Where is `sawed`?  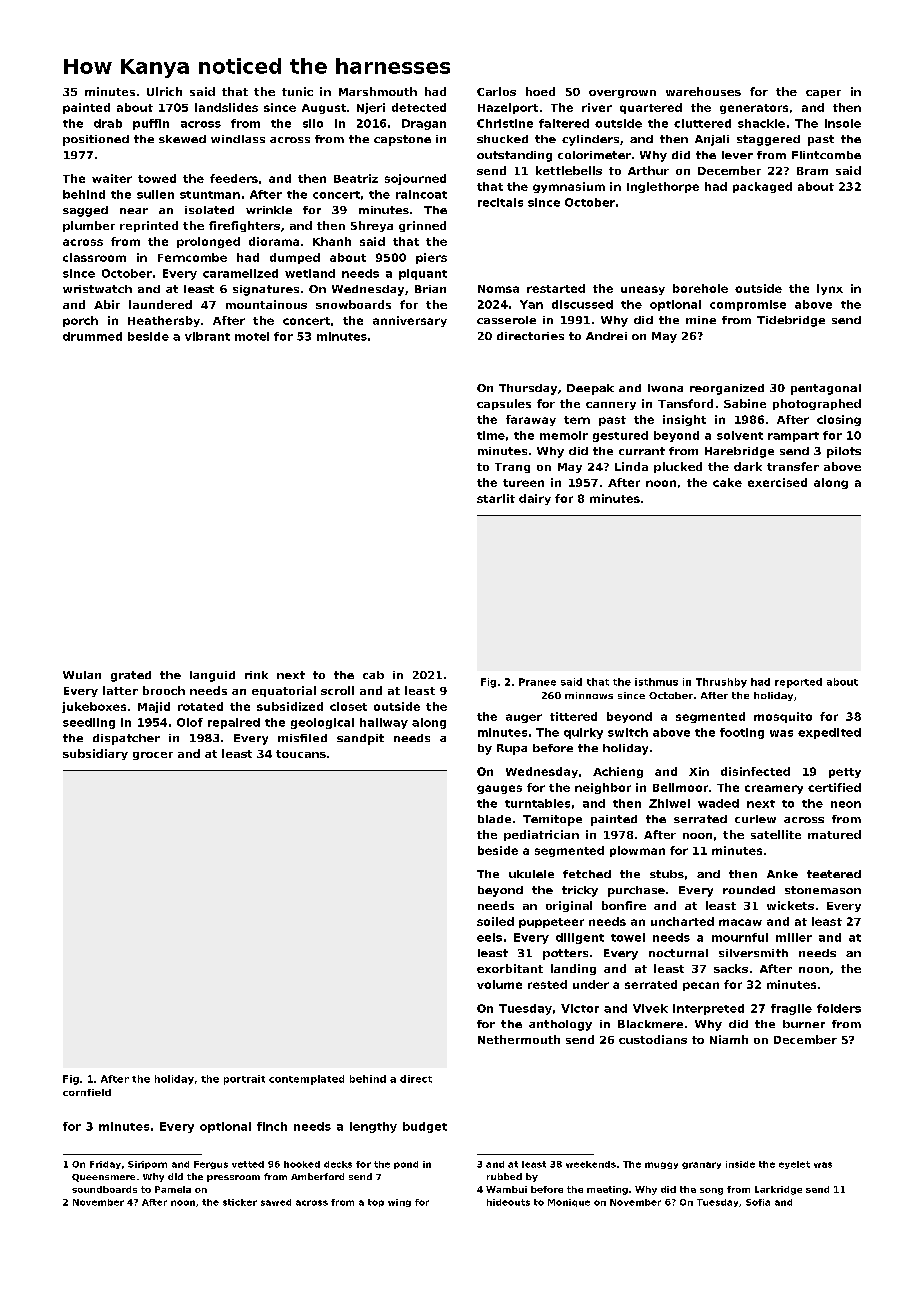
sawed is located at coordinates (276, 1202).
